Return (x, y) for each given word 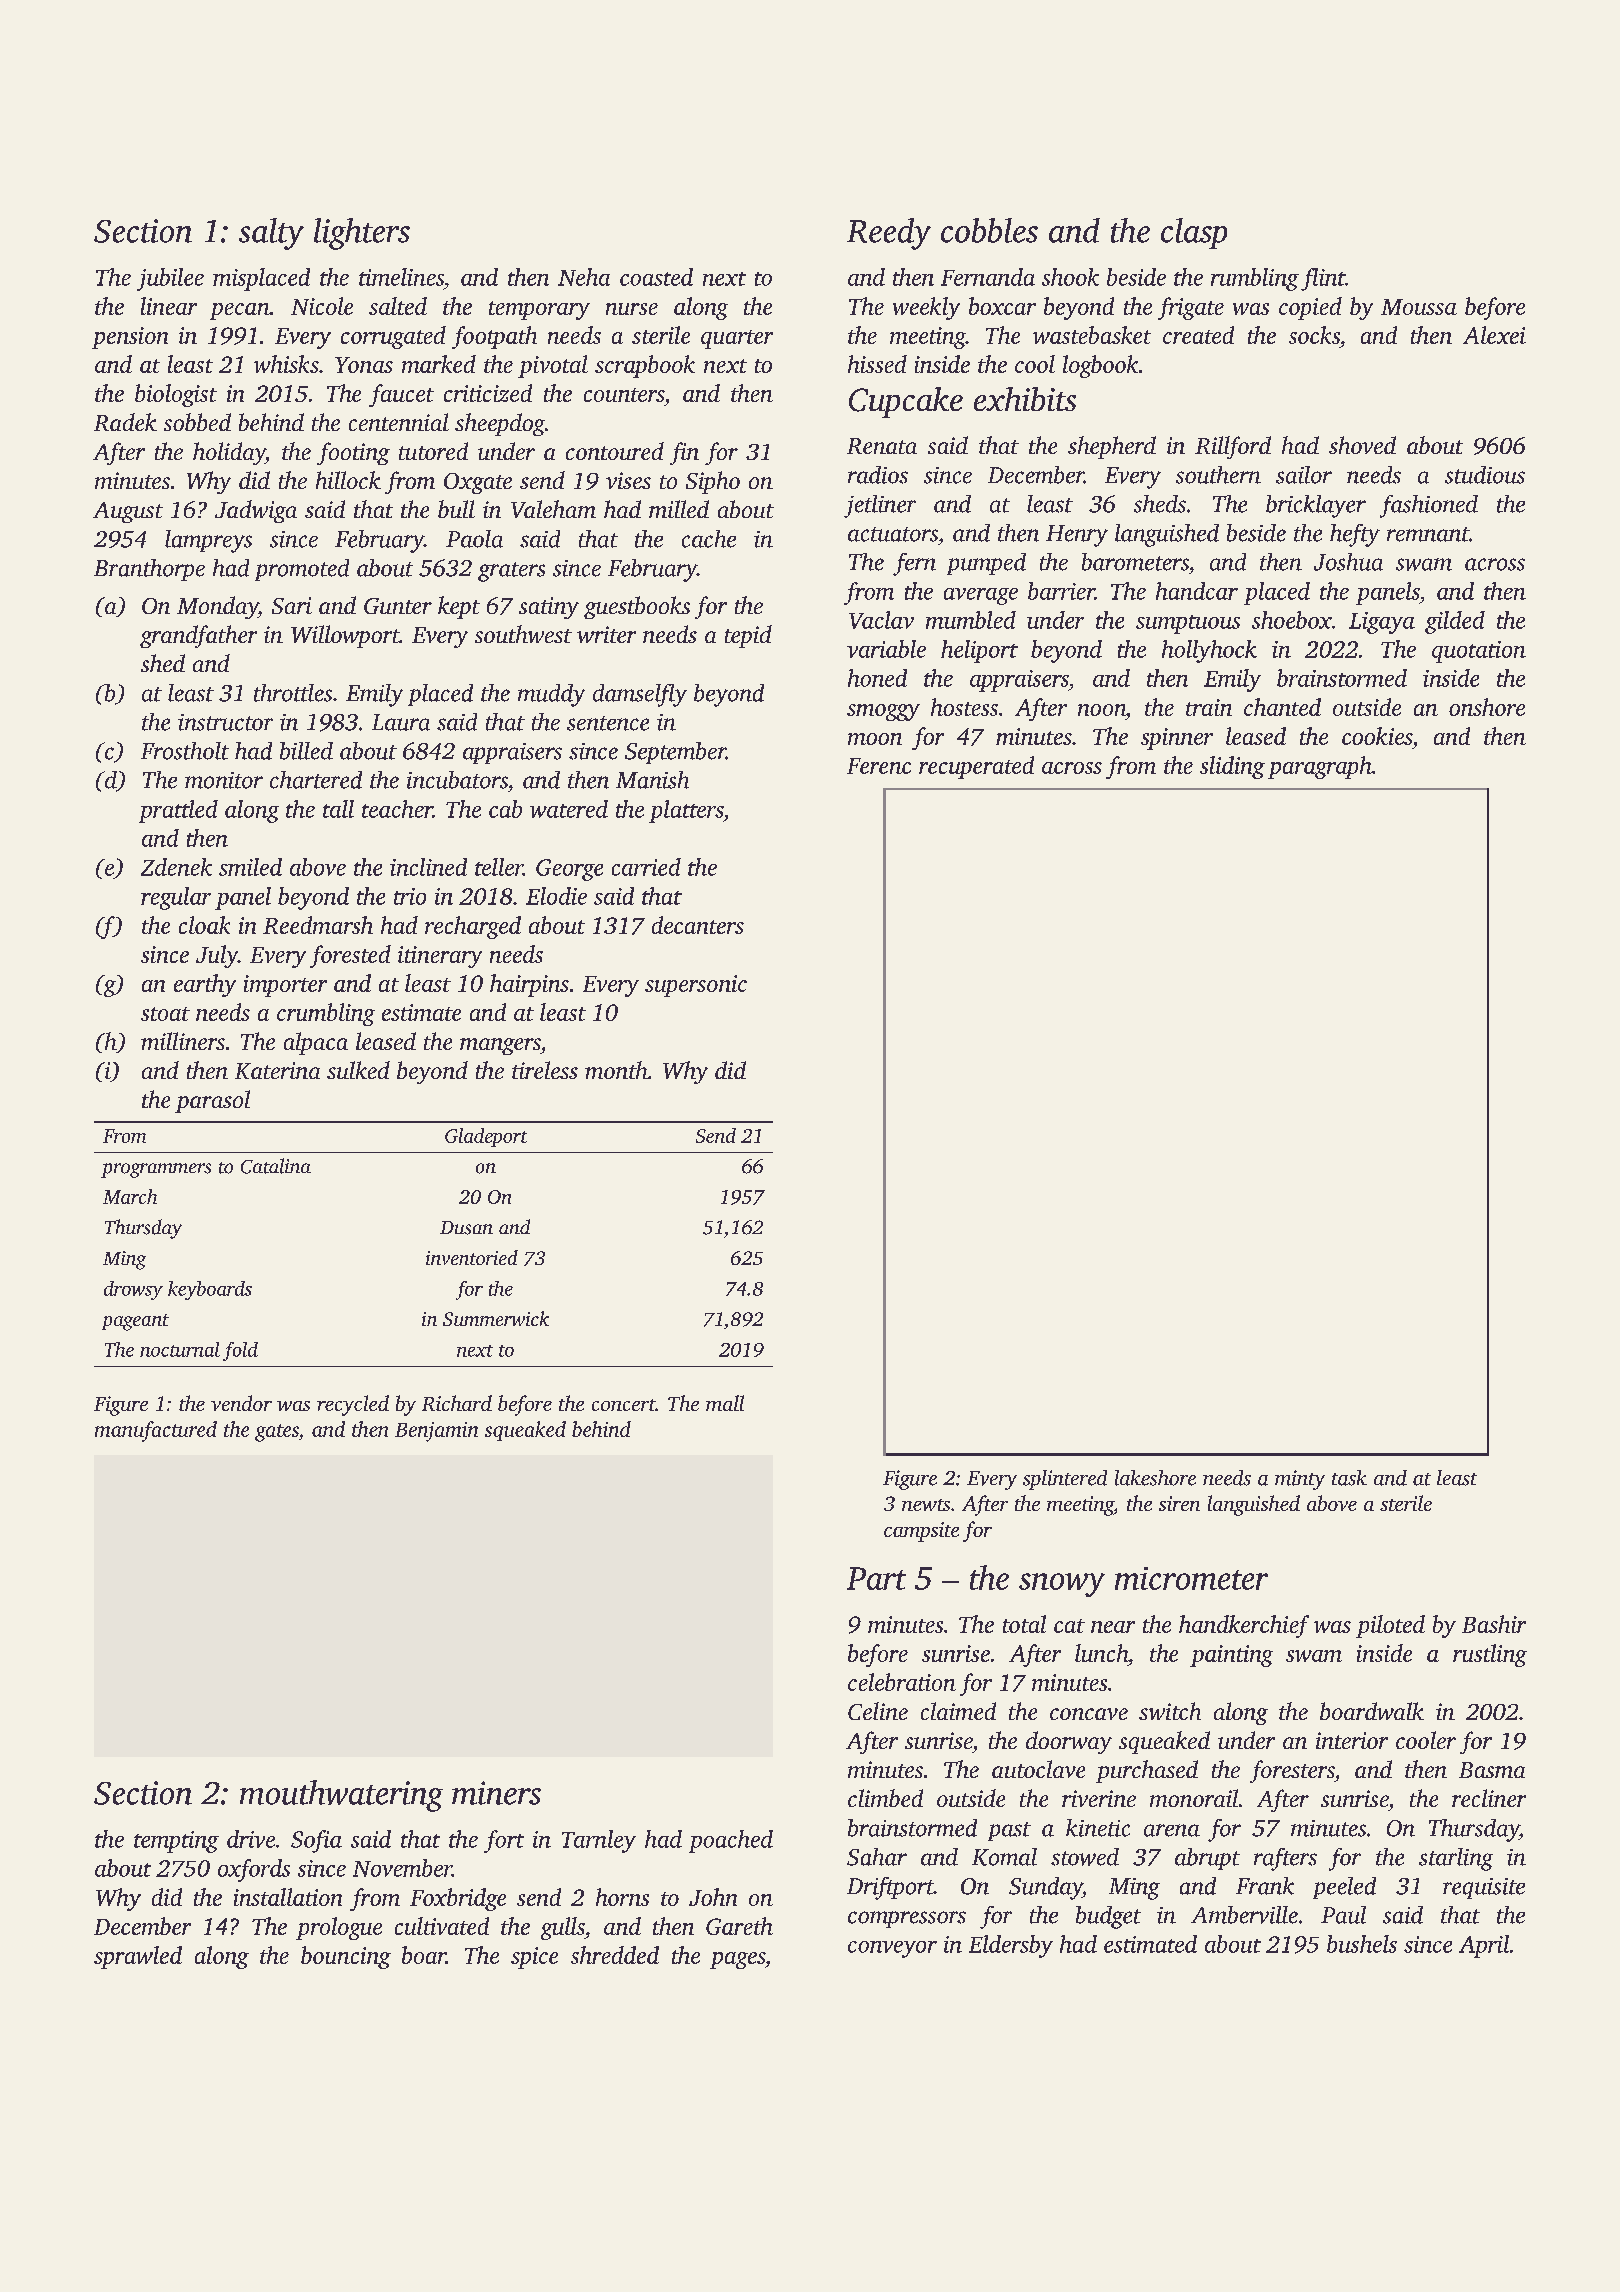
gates (277, 1433)
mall (725, 1403)
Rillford (1233, 447)
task (1349, 1478)
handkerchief (1244, 1626)
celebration (902, 1682)
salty (271, 234)
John (713, 1897)
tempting (176, 1842)
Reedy (889, 234)
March (130, 1196)
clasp (1194, 233)
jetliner (880, 506)
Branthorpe (149, 570)
